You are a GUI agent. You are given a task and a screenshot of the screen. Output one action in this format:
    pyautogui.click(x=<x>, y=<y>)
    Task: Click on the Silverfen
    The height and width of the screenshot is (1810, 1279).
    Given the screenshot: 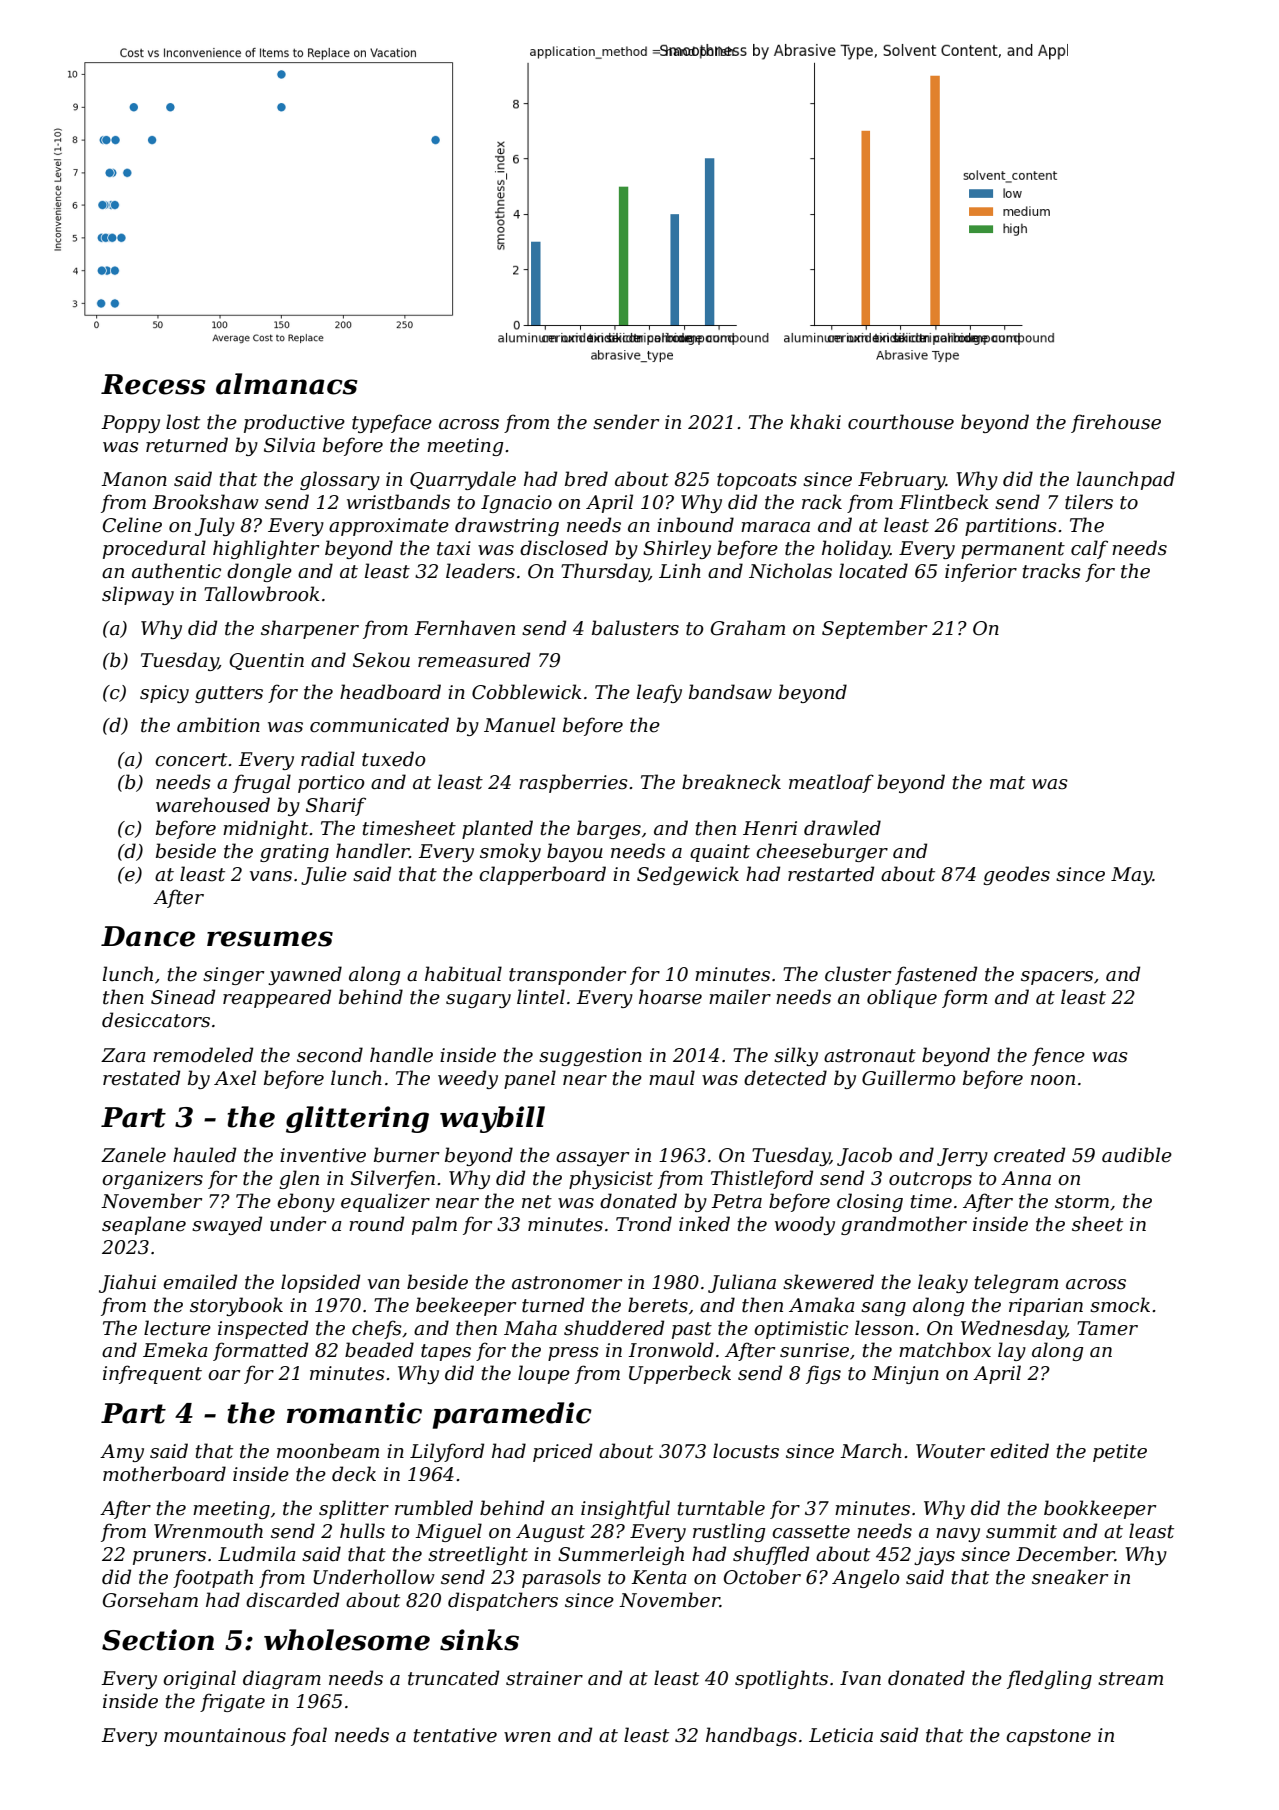 What is the action you would take?
    pyautogui.click(x=393, y=1179)
